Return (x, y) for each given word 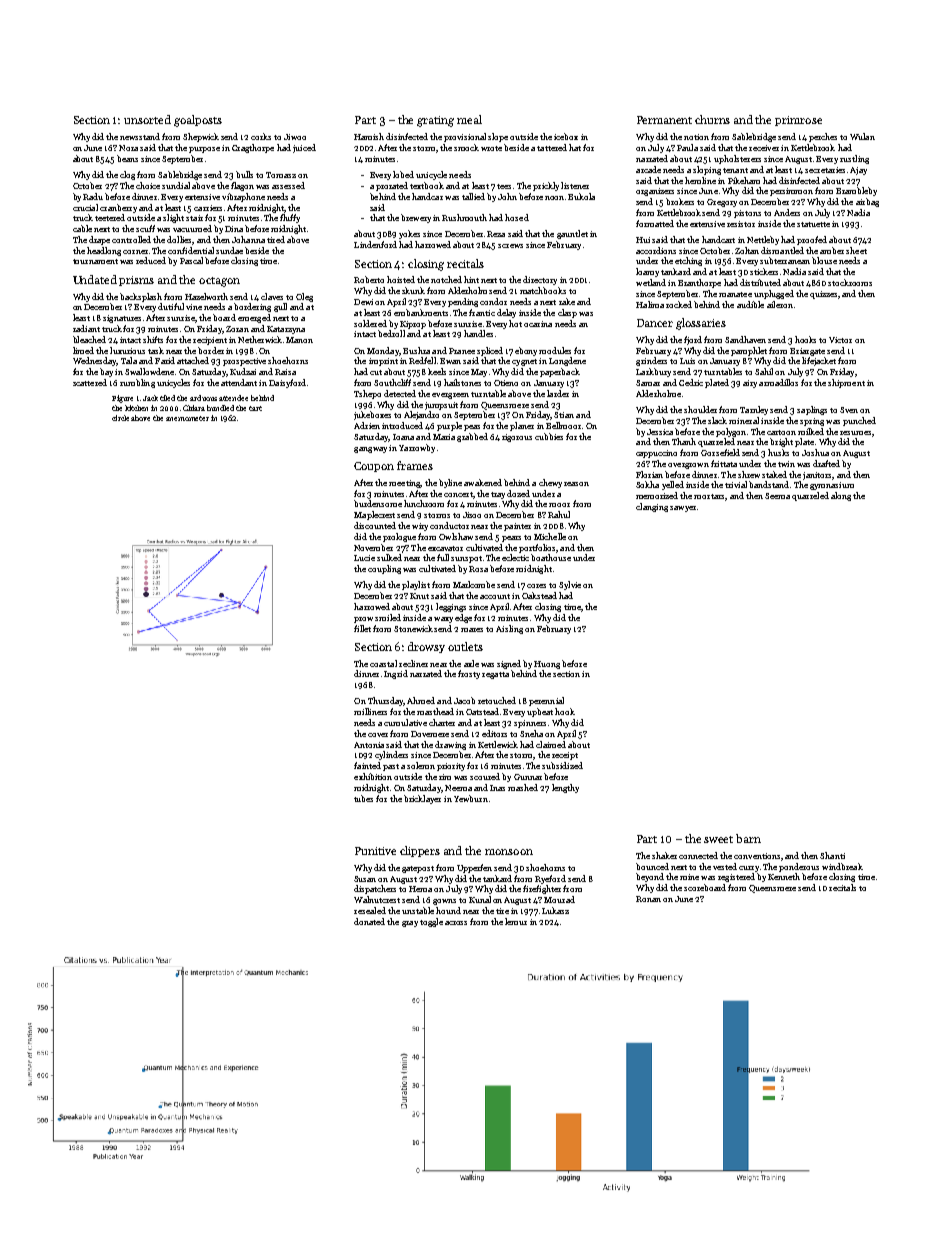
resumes (855, 433)
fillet (362, 628)
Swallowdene (149, 371)
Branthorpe (699, 283)
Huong (547, 665)
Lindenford (375, 244)
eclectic (515, 557)
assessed (288, 185)
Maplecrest (374, 515)
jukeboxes (372, 415)
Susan (365, 879)
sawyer (683, 509)
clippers (420, 851)
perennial (546, 701)
